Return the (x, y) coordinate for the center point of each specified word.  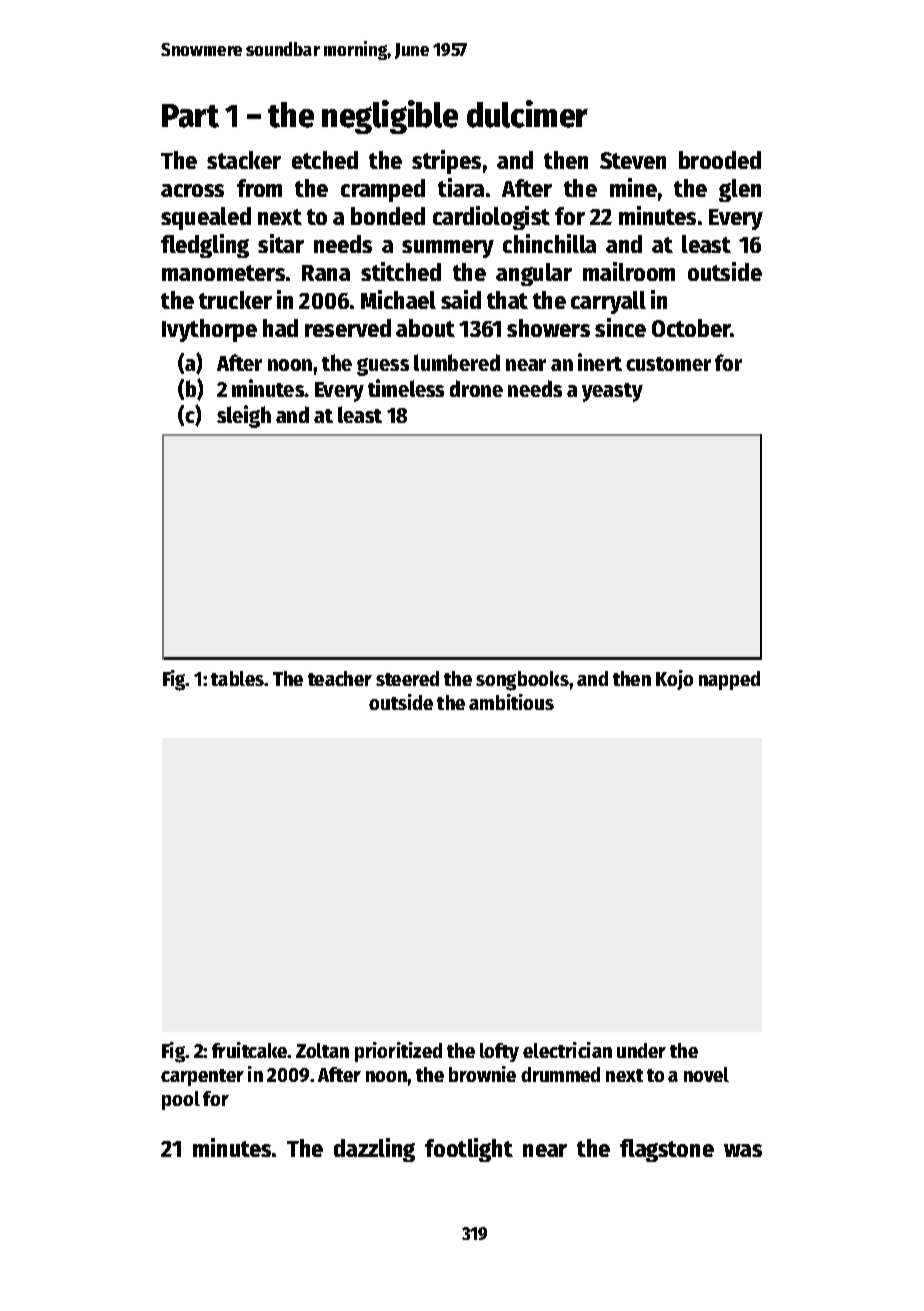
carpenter (202, 1077)
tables (238, 678)
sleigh (244, 416)
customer (668, 364)
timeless (406, 388)
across (192, 190)
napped (729, 680)
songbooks (522, 681)
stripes (446, 162)
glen (740, 190)
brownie (482, 1074)
